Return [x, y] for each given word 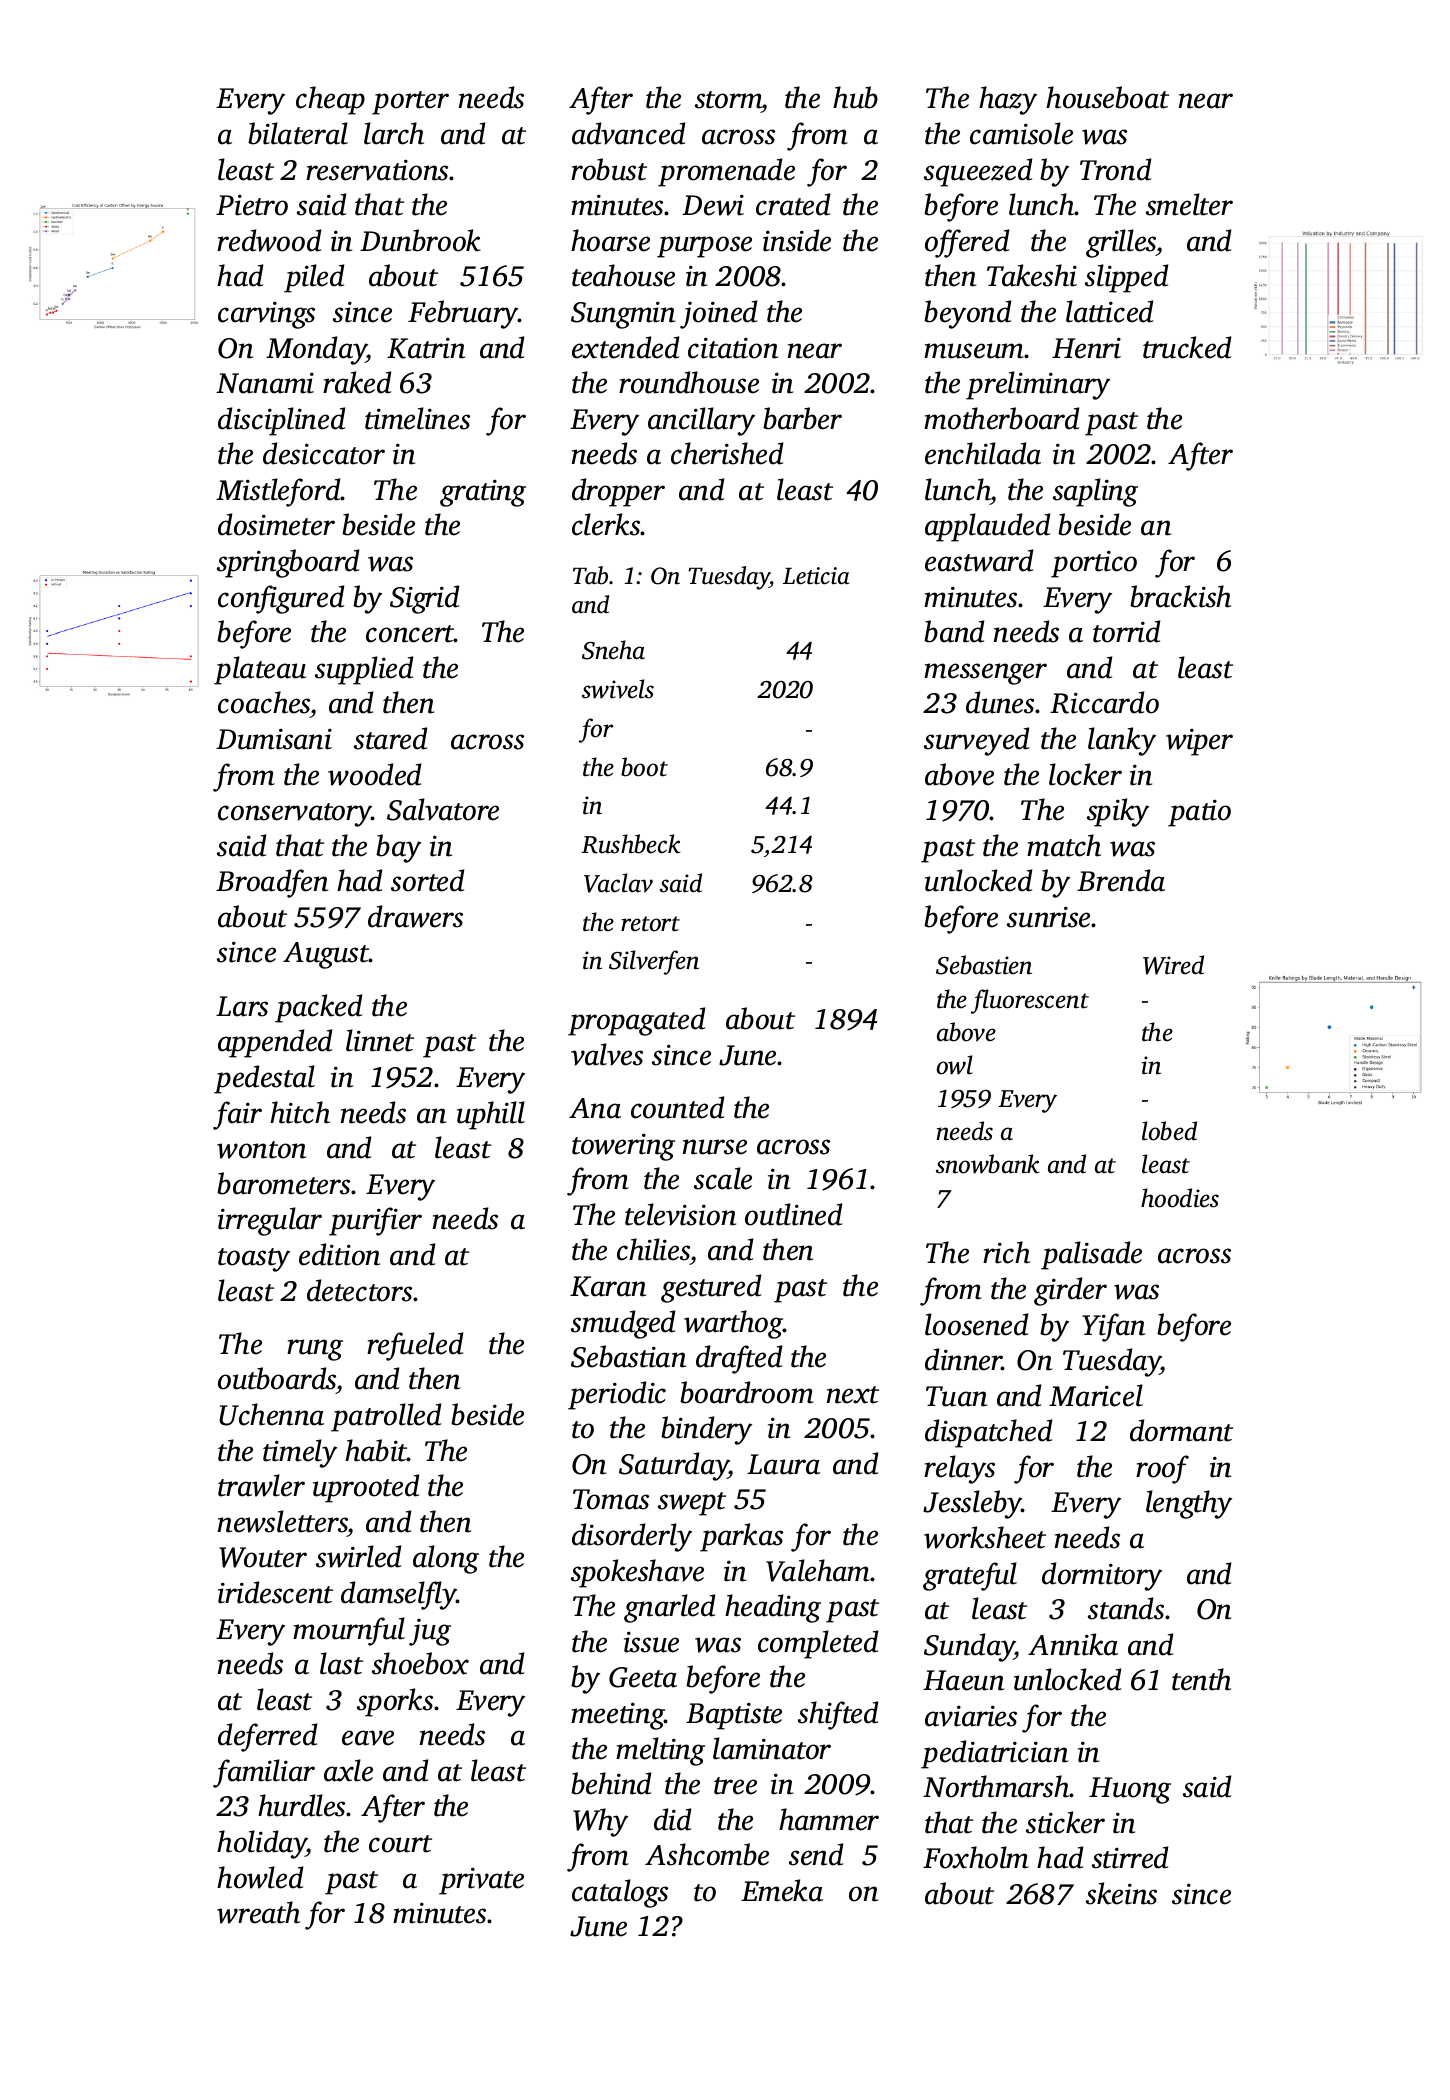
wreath [258, 1912]
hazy [1008, 100]
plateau [260, 670]
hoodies [1180, 1198]
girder [1070, 1291]
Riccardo [1104, 702]
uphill [491, 1115]
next [853, 1395]
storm [728, 101]
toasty [254, 1260]
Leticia [816, 576]
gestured [711, 1288]
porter [410, 103]
